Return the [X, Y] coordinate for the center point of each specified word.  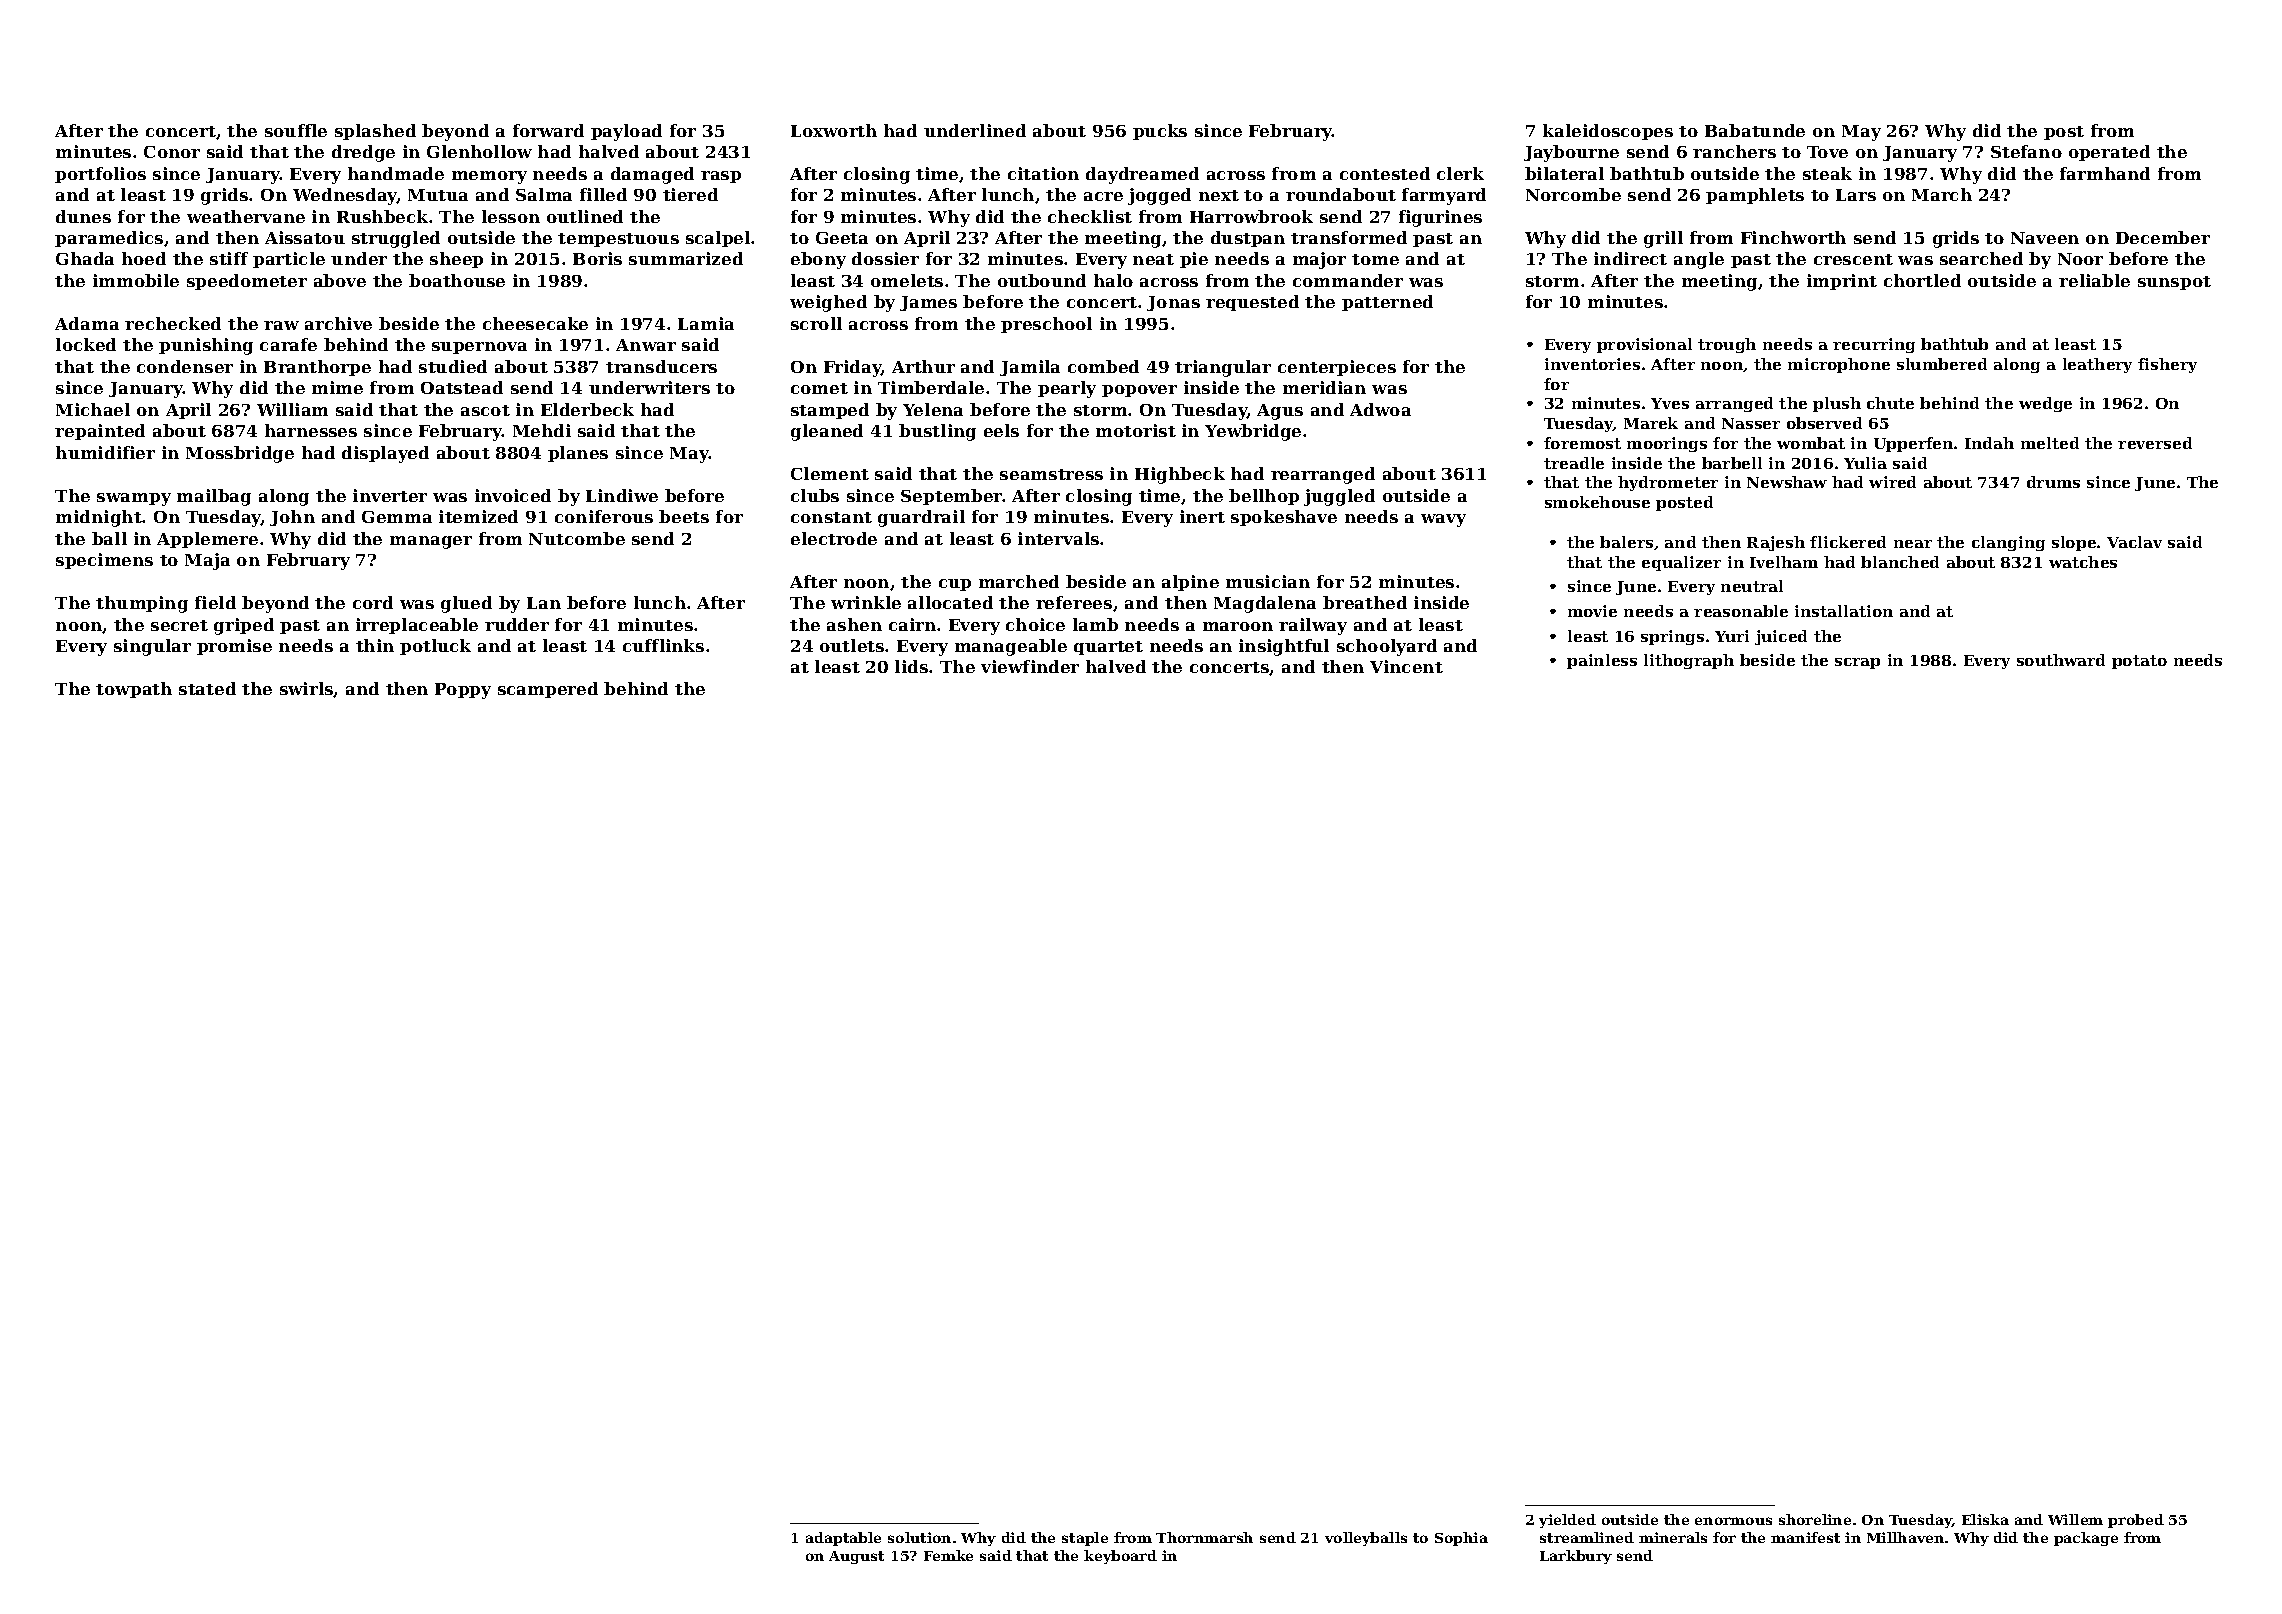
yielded [1567, 1521]
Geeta [842, 238]
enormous [1733, 1521]
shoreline [1815, 1519]
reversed [2155, 443]
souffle [296, 130]
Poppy [463, 691]
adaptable [843, 1539]
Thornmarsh [1204, 1537]
